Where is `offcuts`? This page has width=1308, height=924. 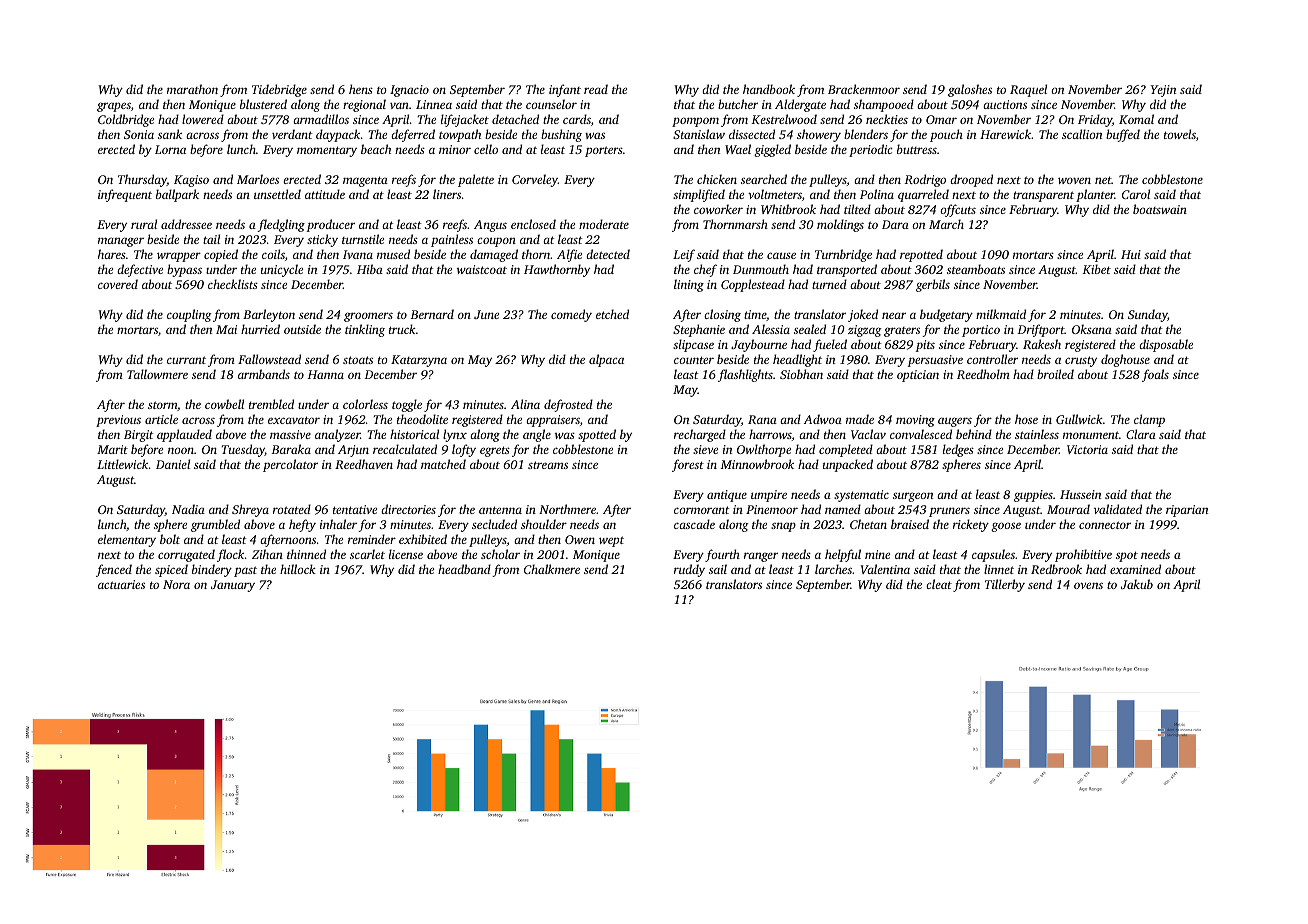
offcuts is located at coordinates (958, 210).
